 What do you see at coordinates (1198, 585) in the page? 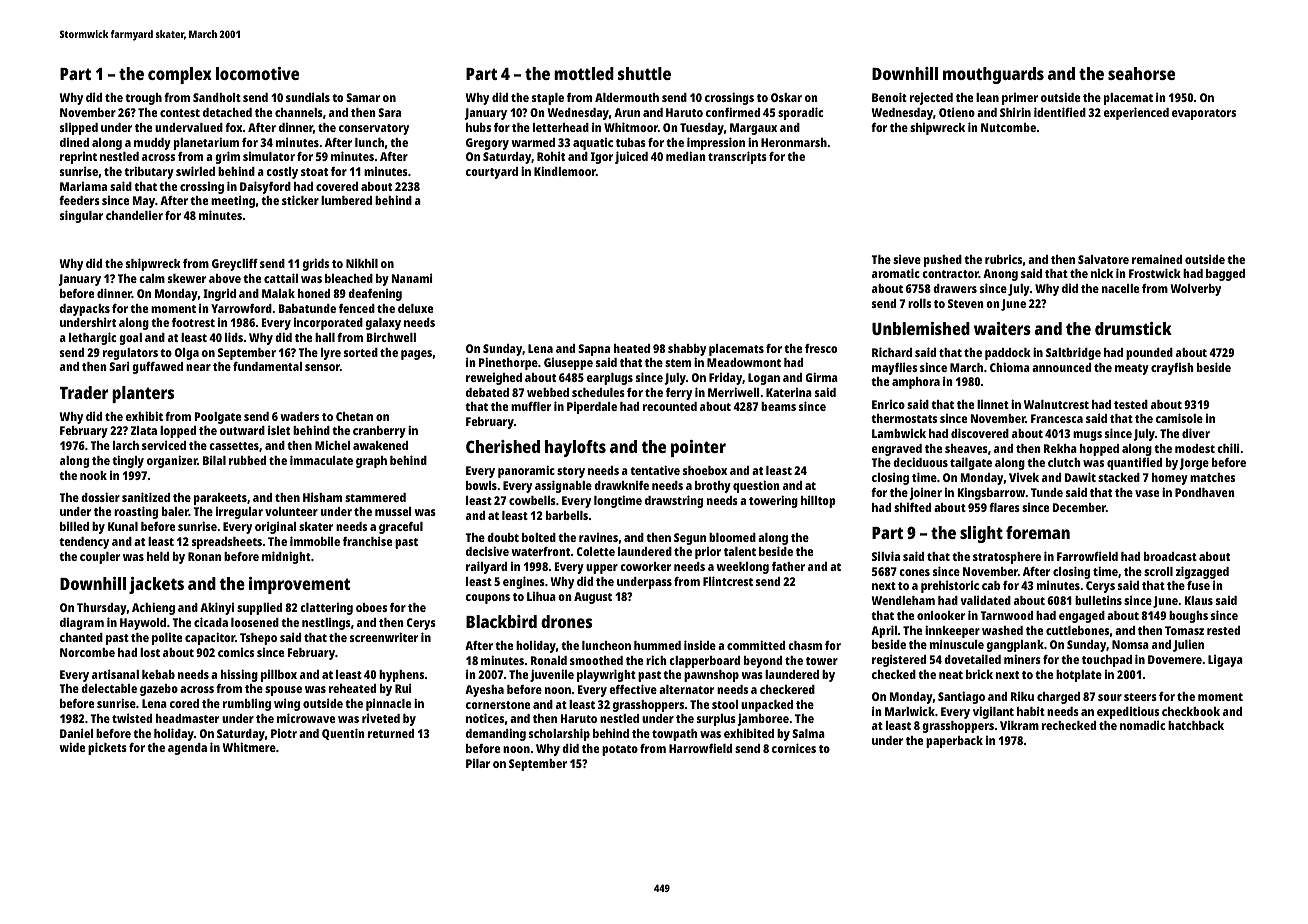
I see `fuse` at bounding box center [1198, 585].
